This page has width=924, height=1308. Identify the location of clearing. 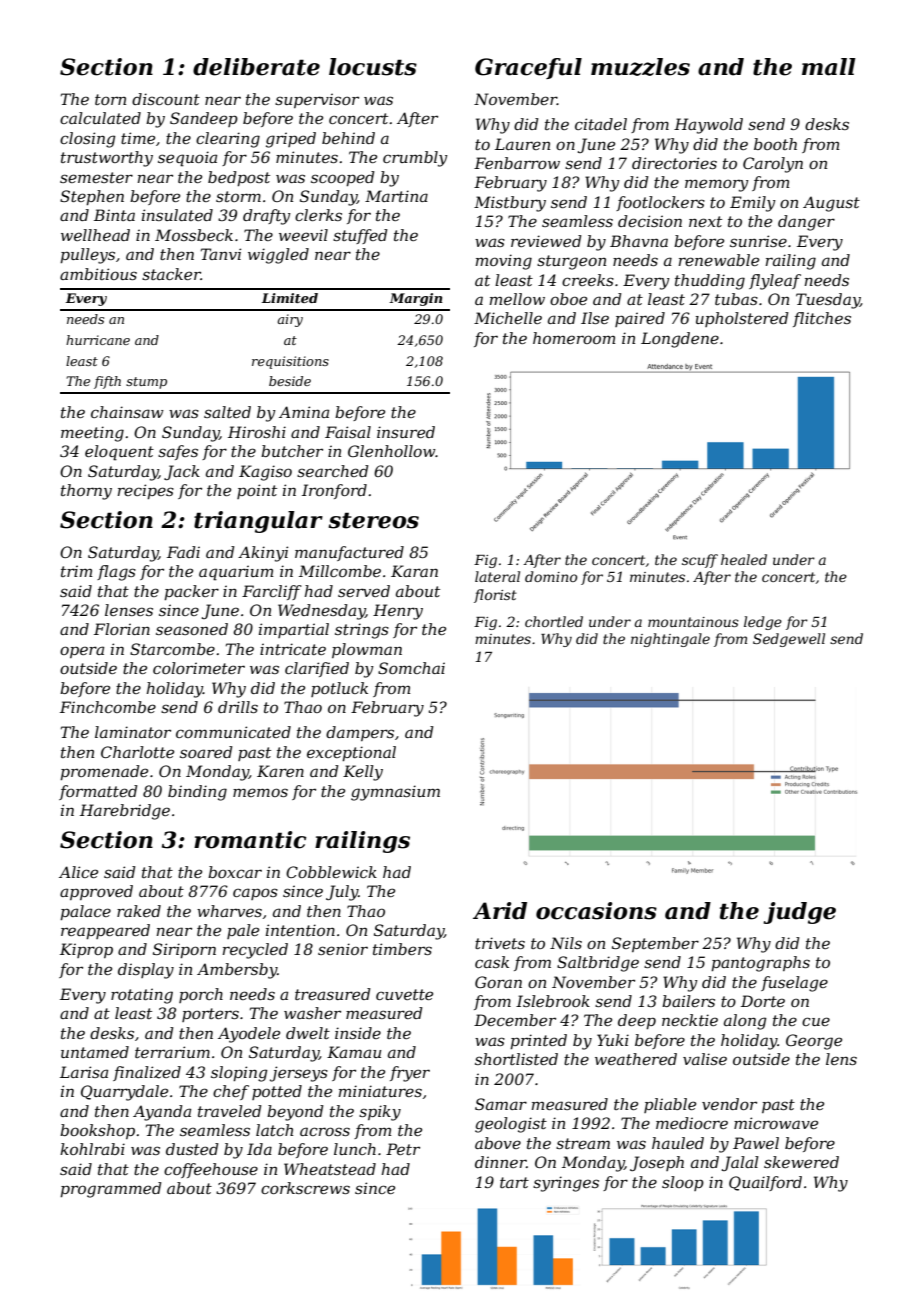
(228, 140).
